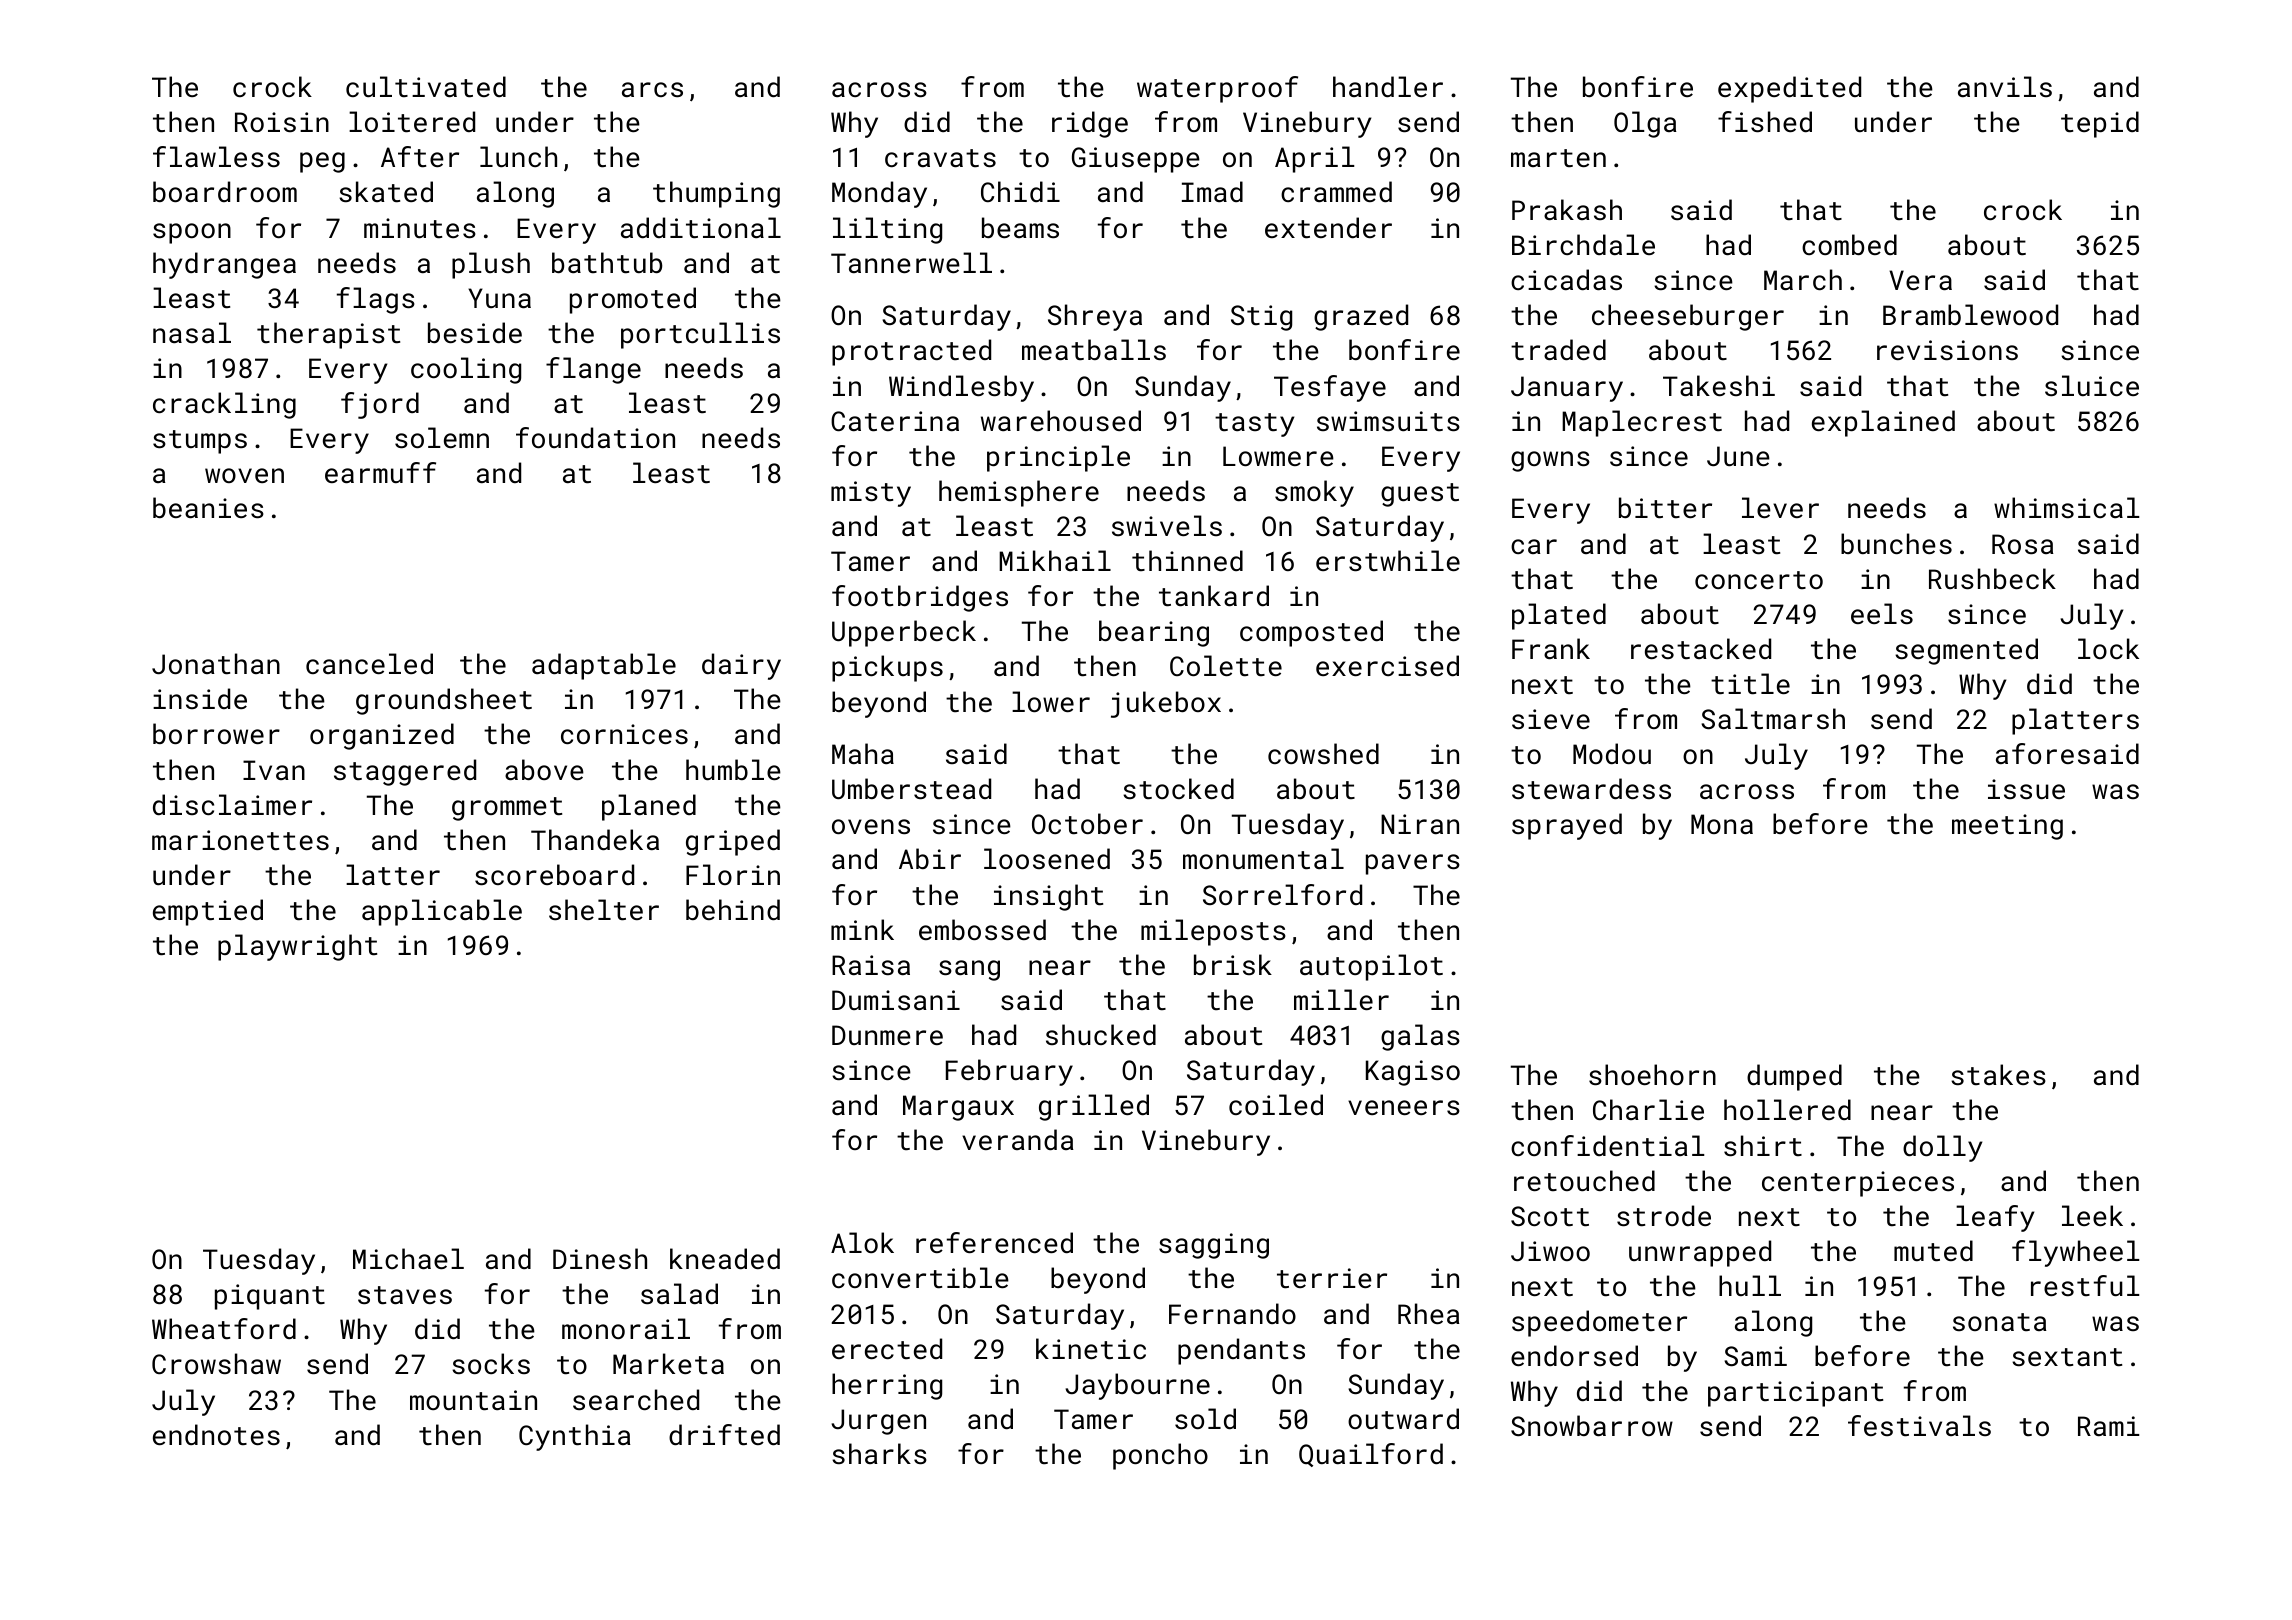 Image resolution: width=2292 pixels, height=1620 pixels. I want to click on anvils, so click(2005, 86).
